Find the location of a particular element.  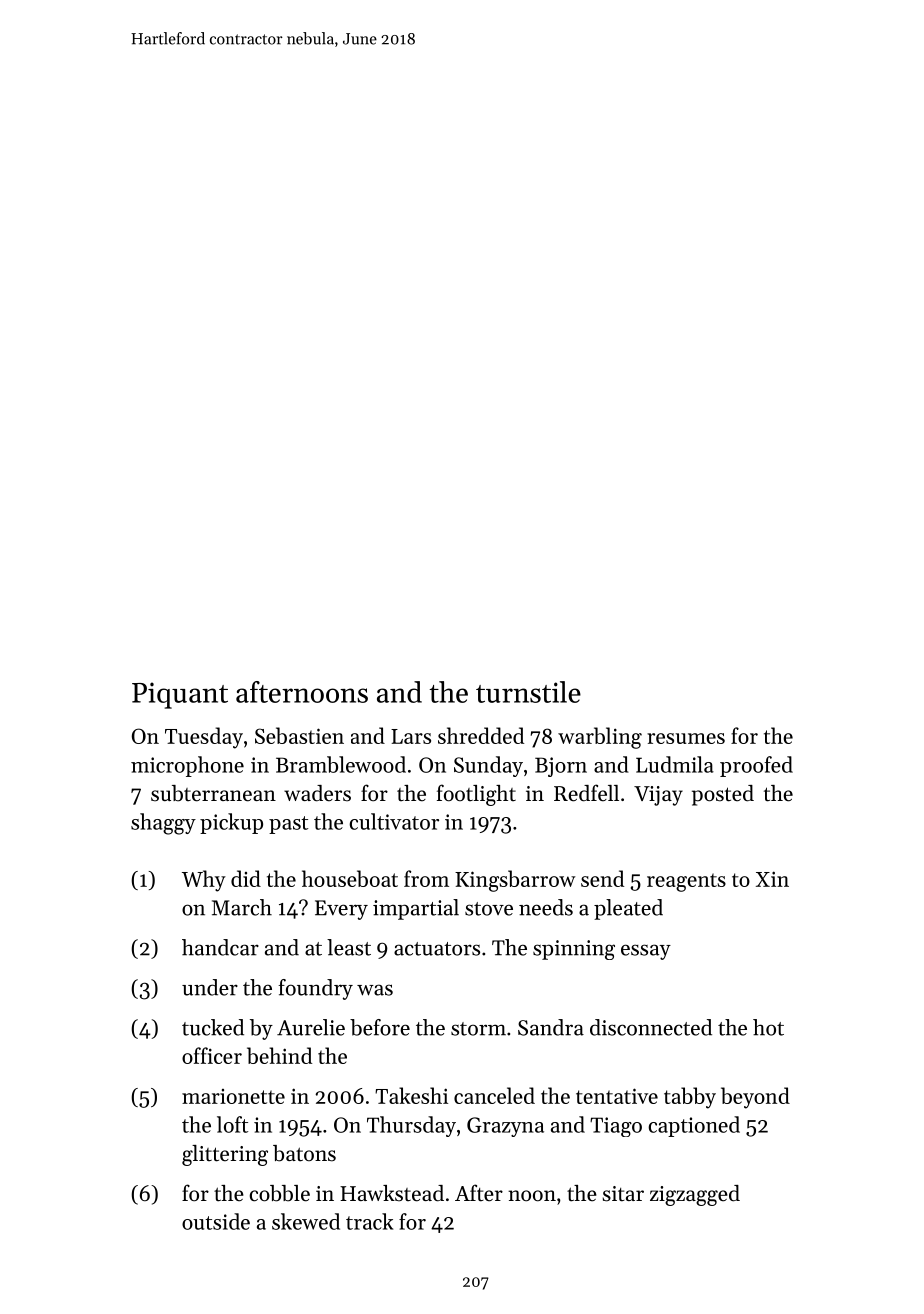

Takeshi is located at coordinates (411, 1095).
